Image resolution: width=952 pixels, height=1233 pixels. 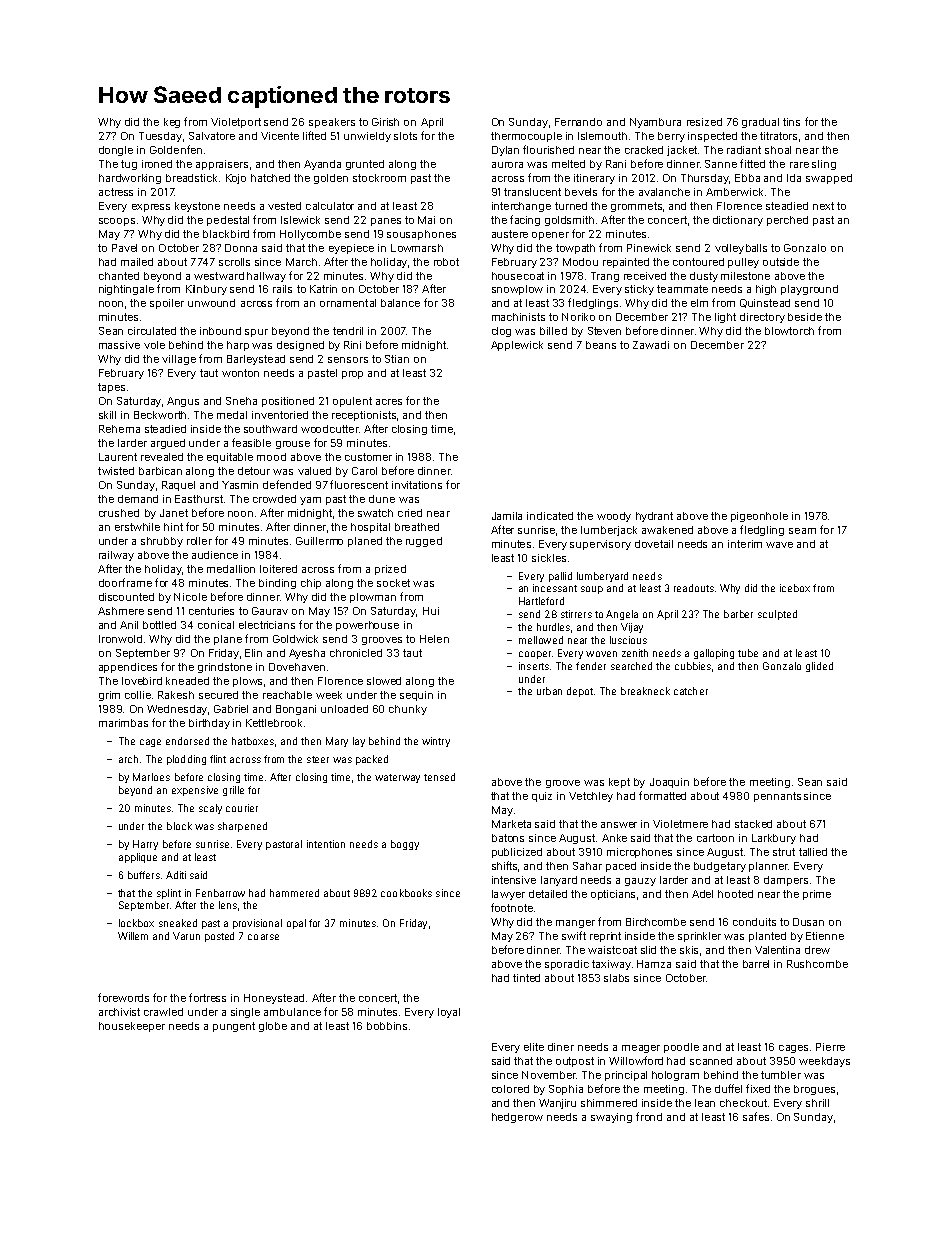 I want to click on slots, so click(x=405, y=136).
